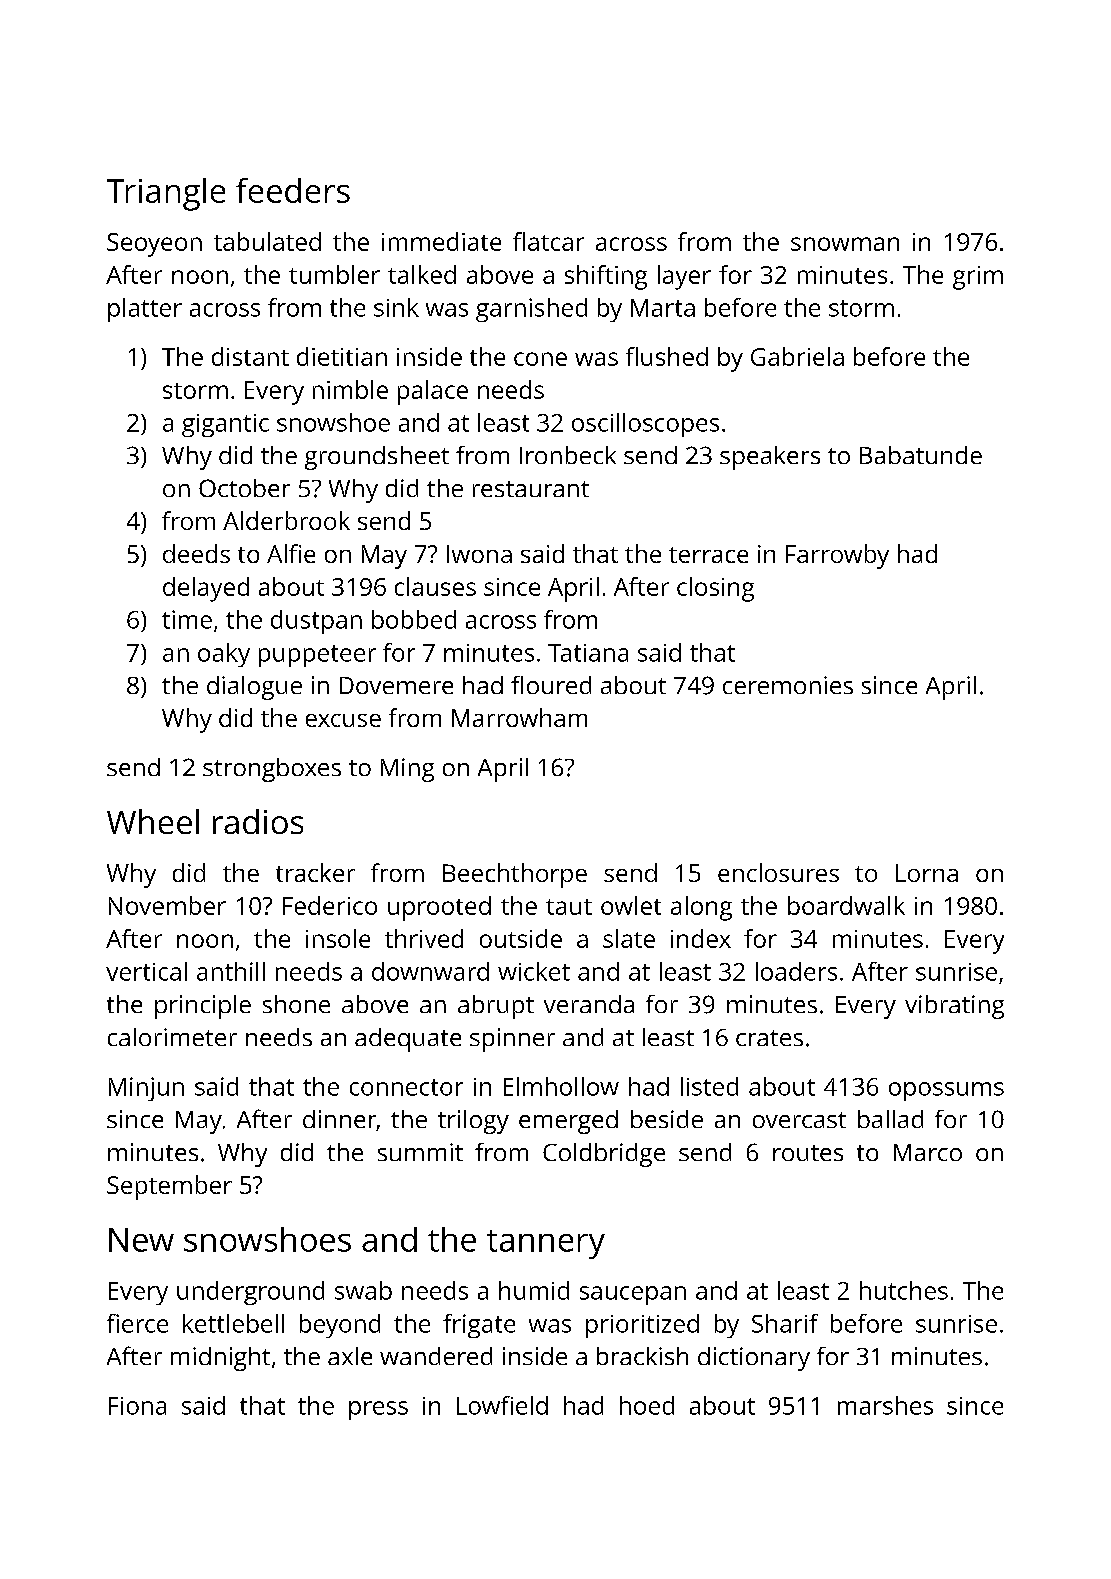 Image resolution: width=1111 pixels, height=1579 pixels. I want to click on Babatunde, so click(921, 455).
